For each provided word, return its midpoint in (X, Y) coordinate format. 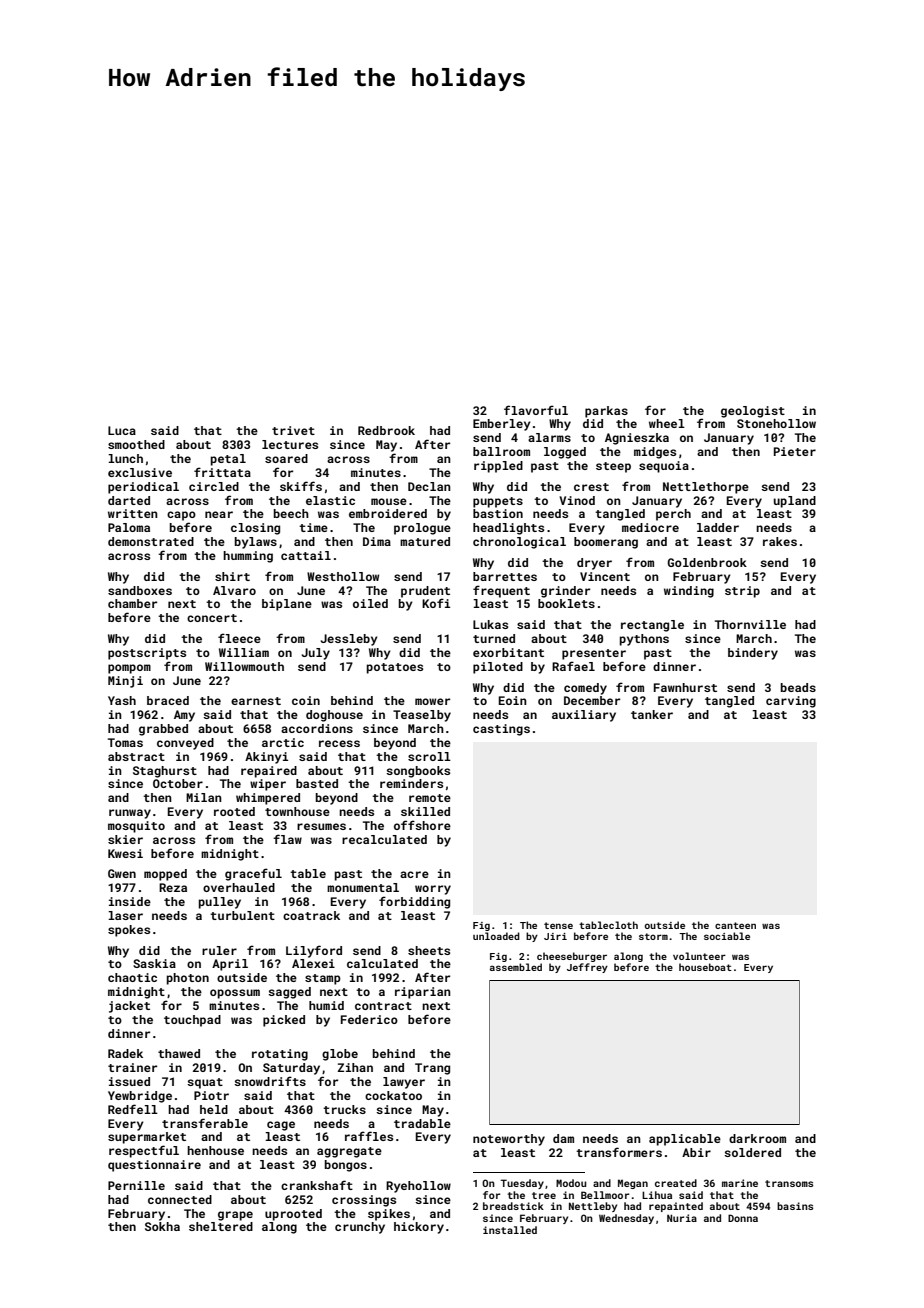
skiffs (301, 486)
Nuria (682, 1218)
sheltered (221, 1226)
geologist (753, 412)
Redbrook (386, 430)
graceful (253, 874)
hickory (419, 1228)
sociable (727, 936)
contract (383, 1006)
